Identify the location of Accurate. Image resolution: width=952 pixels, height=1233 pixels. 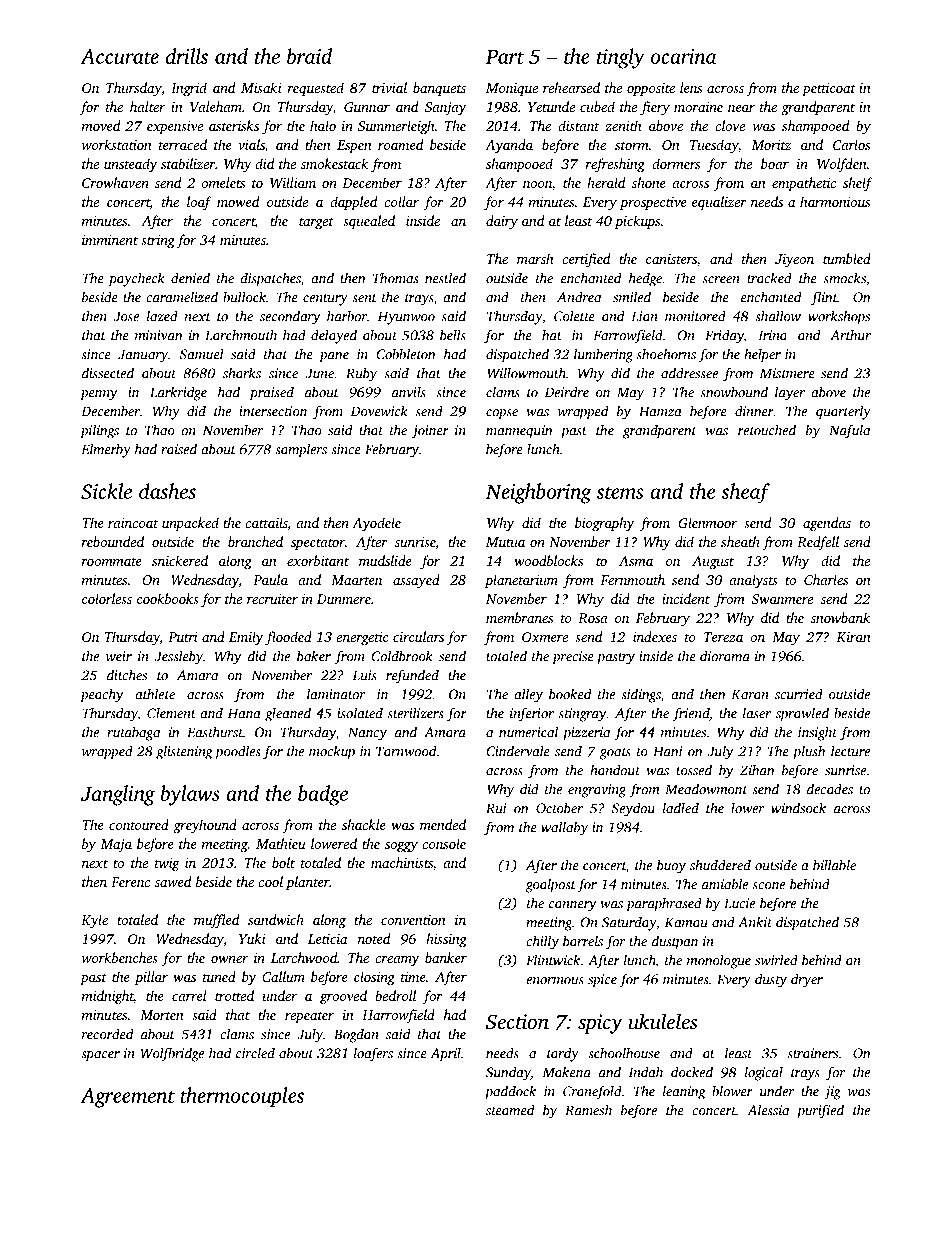
(119, 56).
